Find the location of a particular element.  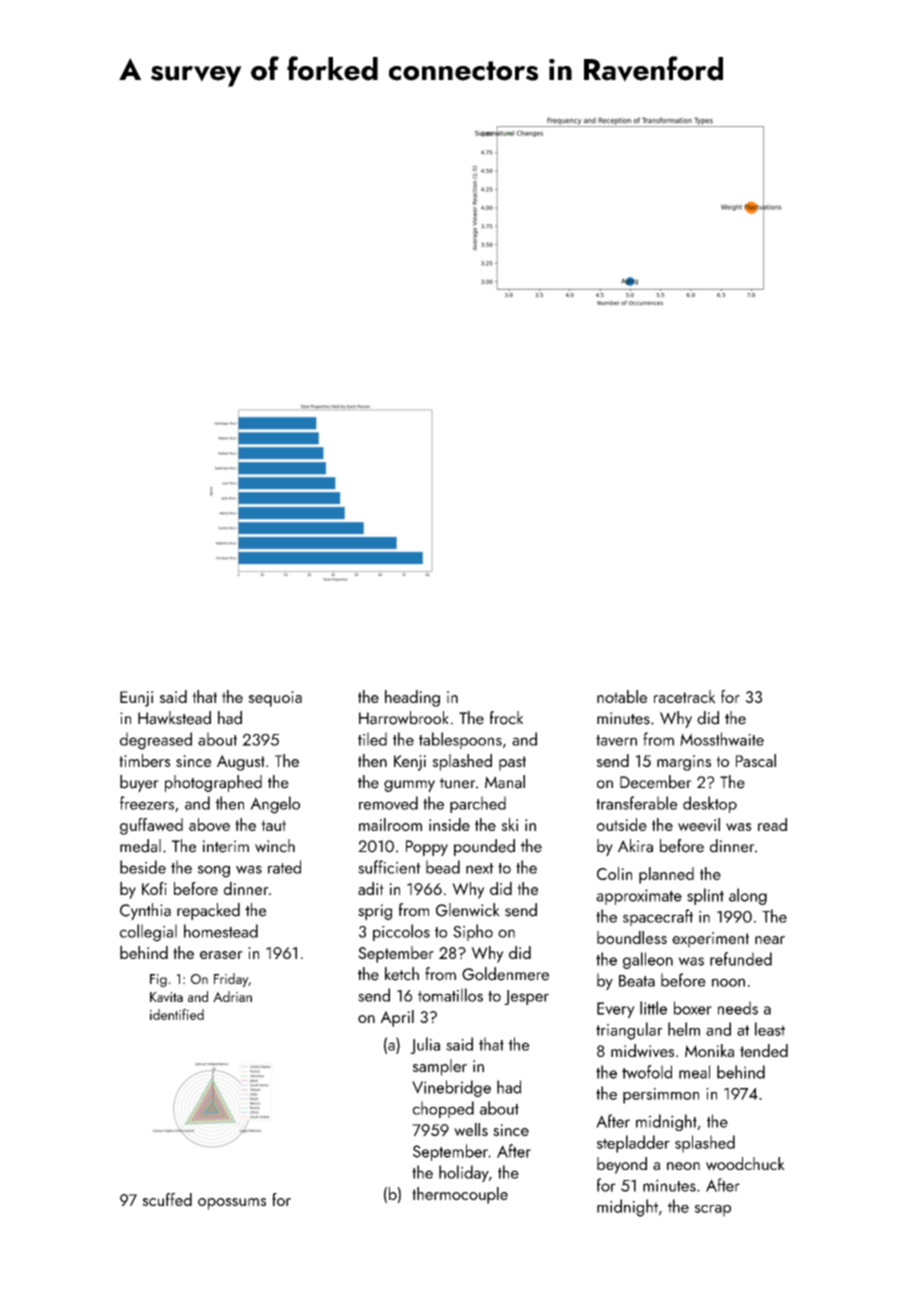

wells is located at coordinates (471, 1129).
